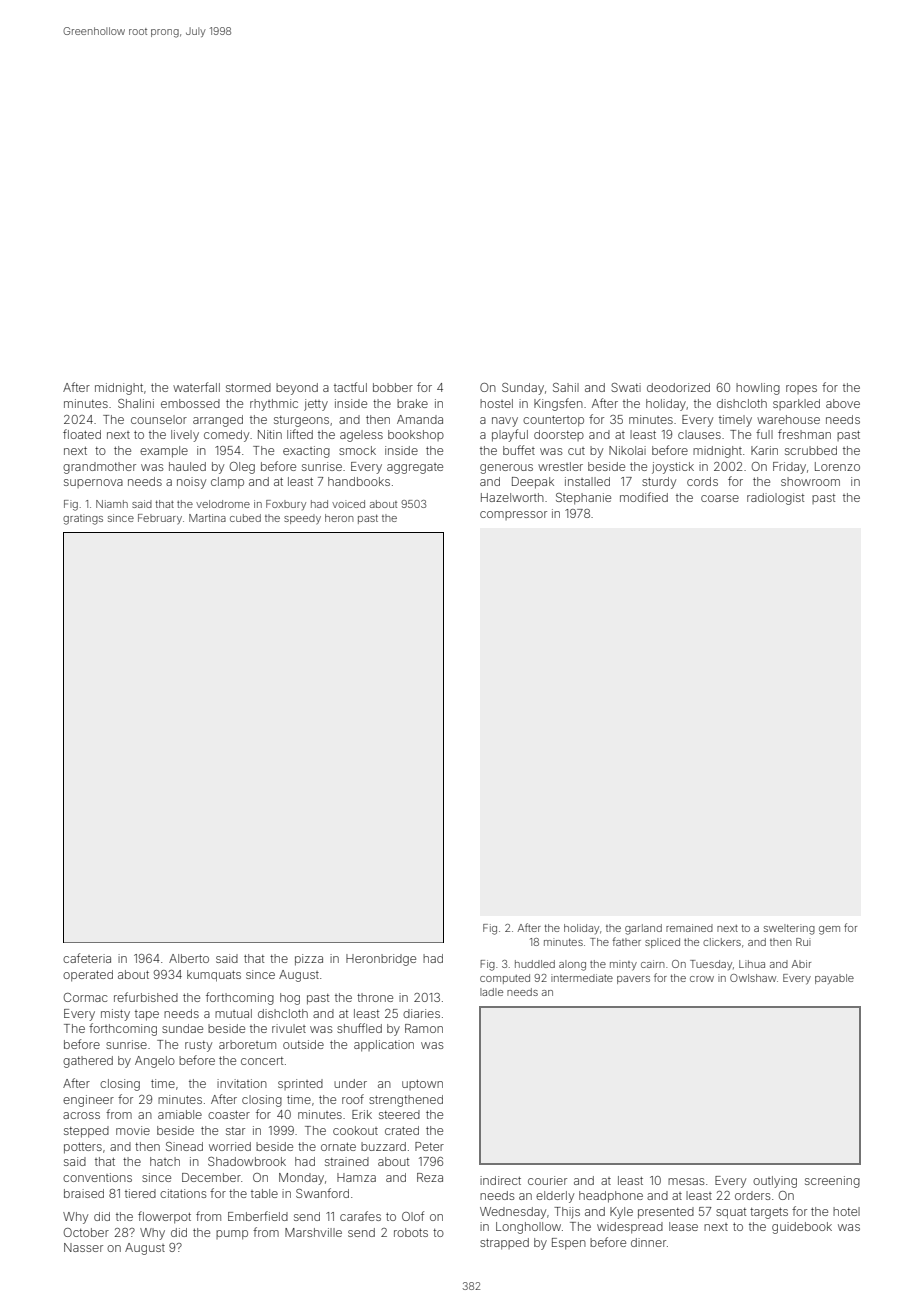 This page has width=924, height=1314. Describe the element at coordinates (309, 960) in the page. I see `pizza` at that location.
